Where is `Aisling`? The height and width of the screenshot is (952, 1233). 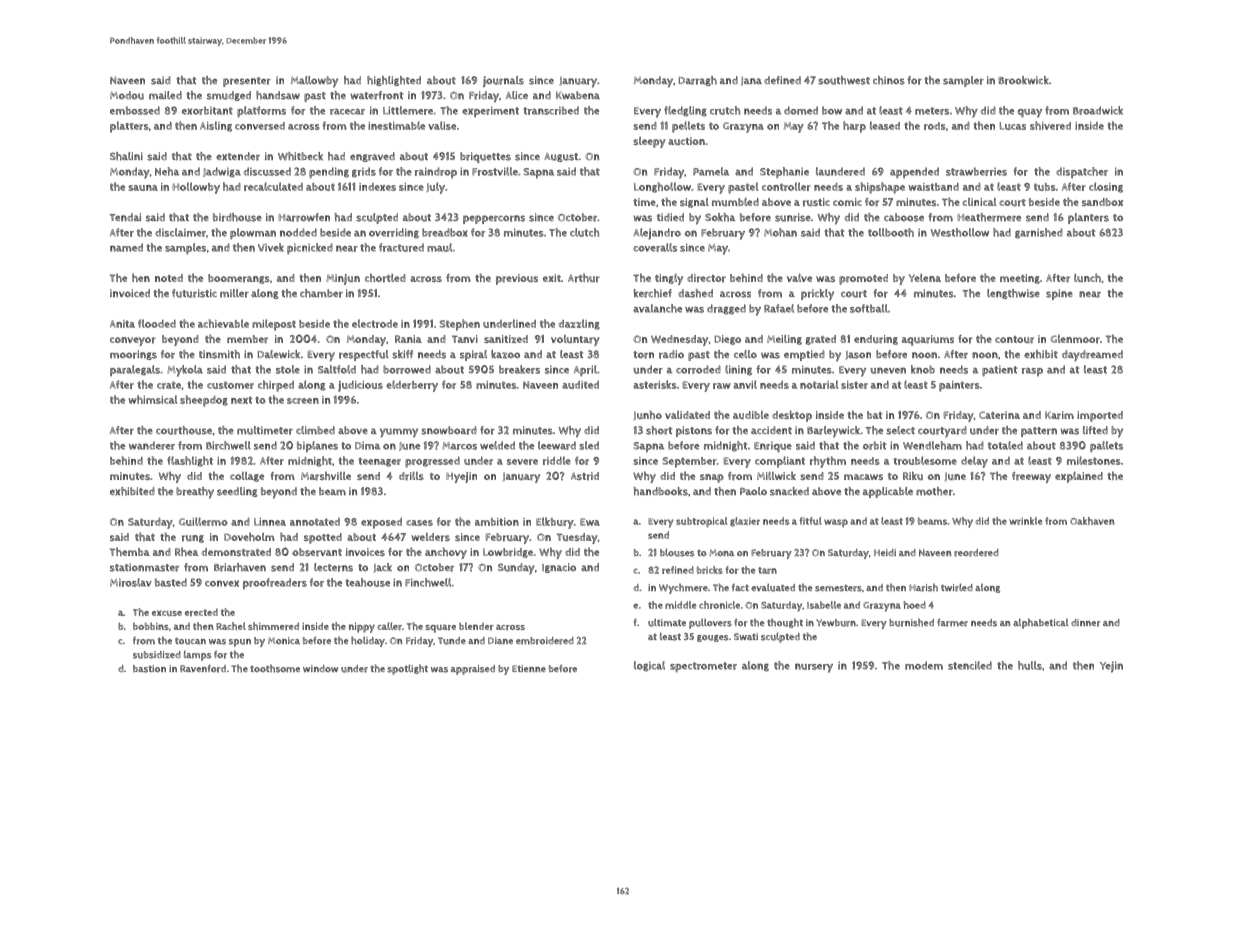
Aisling is located at coordinates (216, 126).
